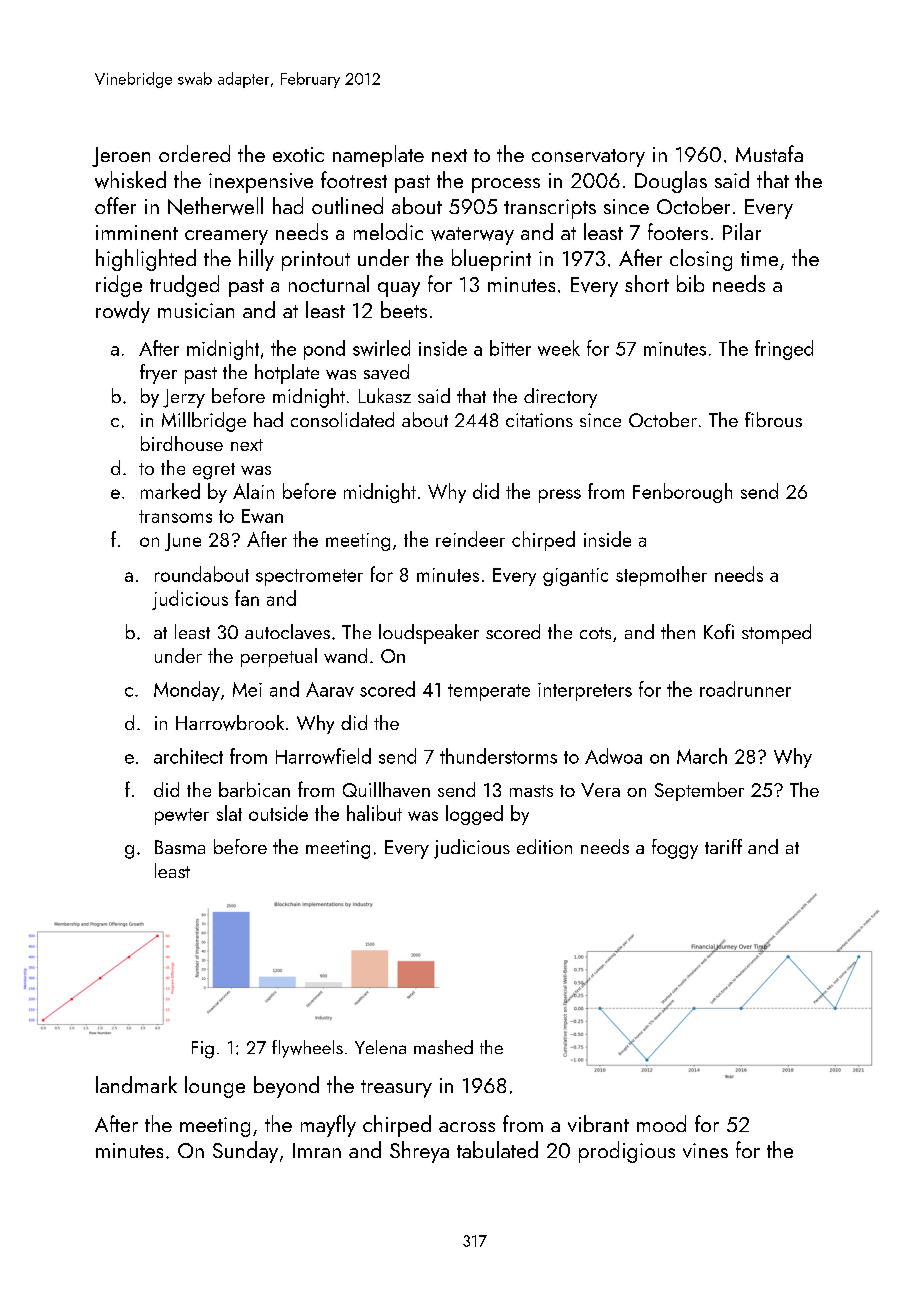 The height and width of the screenshot is (1311, 924). I want to click on fibrous, so click(773, 419).
